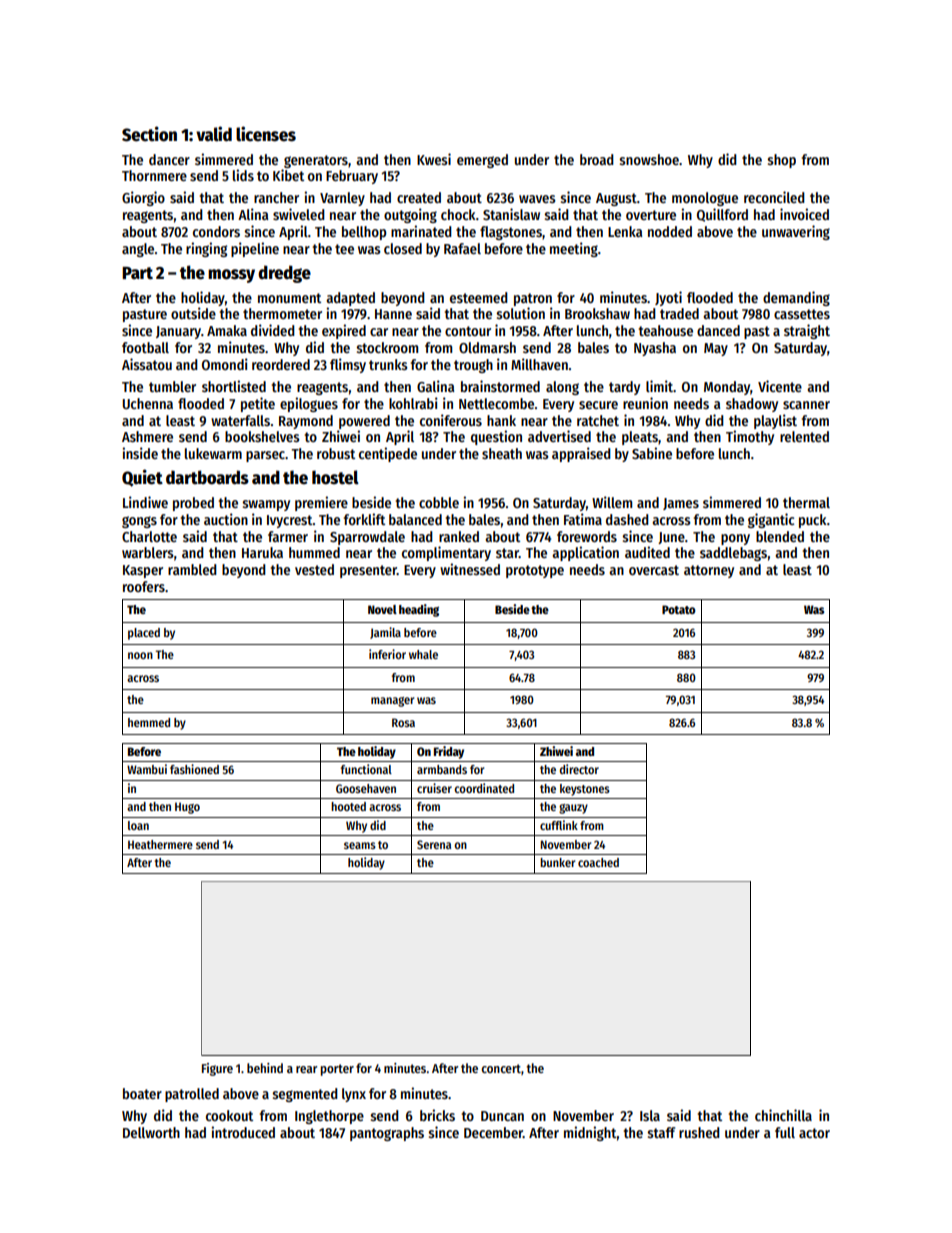  What do you see at coordinates (423, 654) in the document?
I see `whale` at bounding box center [423, 654].
